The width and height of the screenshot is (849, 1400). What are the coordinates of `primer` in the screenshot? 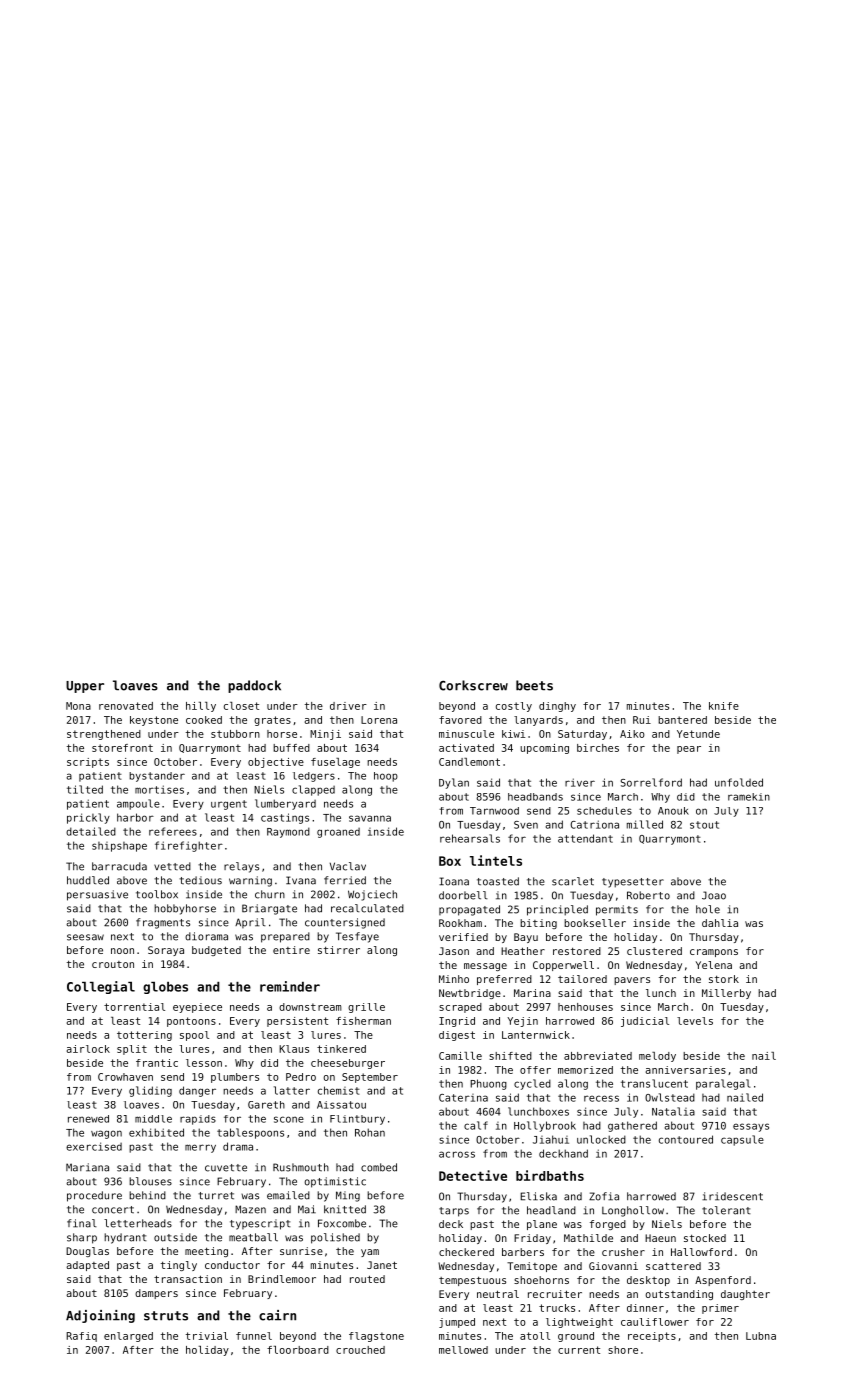 It's located at (720, 1309).
